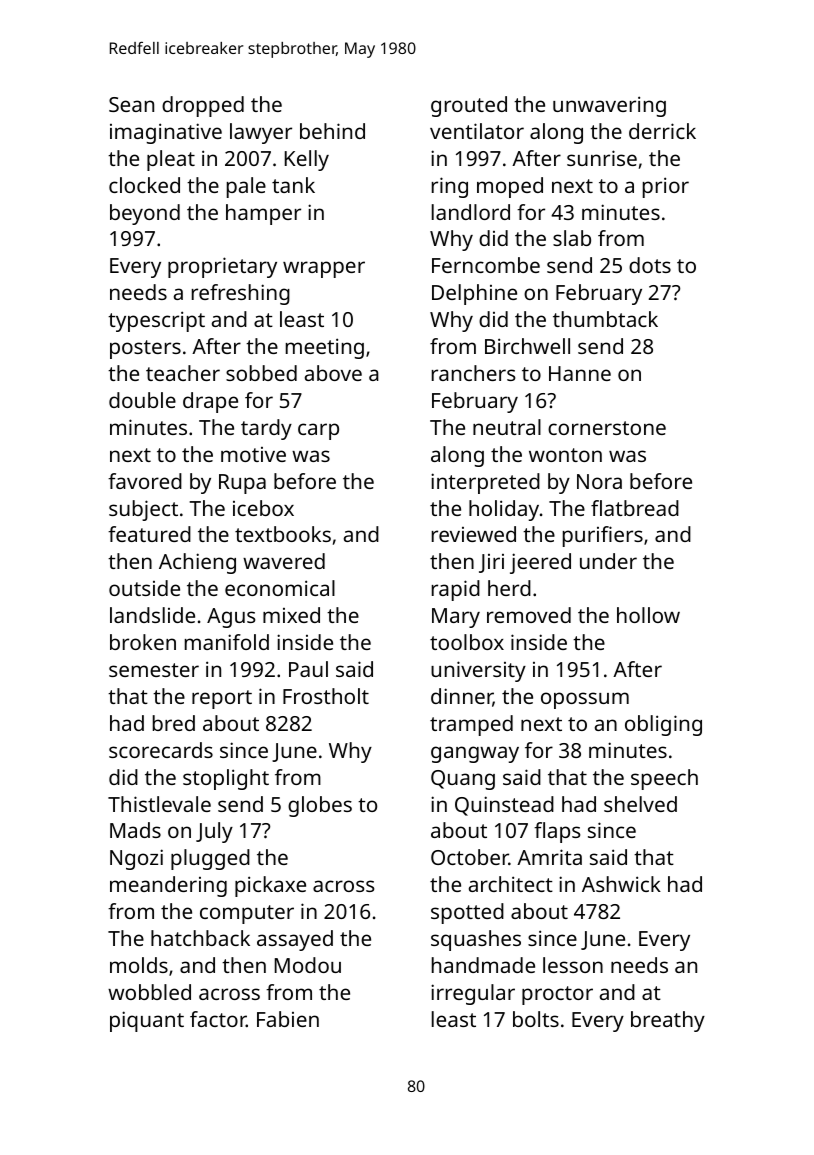  Describe the element at coordinates (318, 431) in the page. I see `carp` at that location.
